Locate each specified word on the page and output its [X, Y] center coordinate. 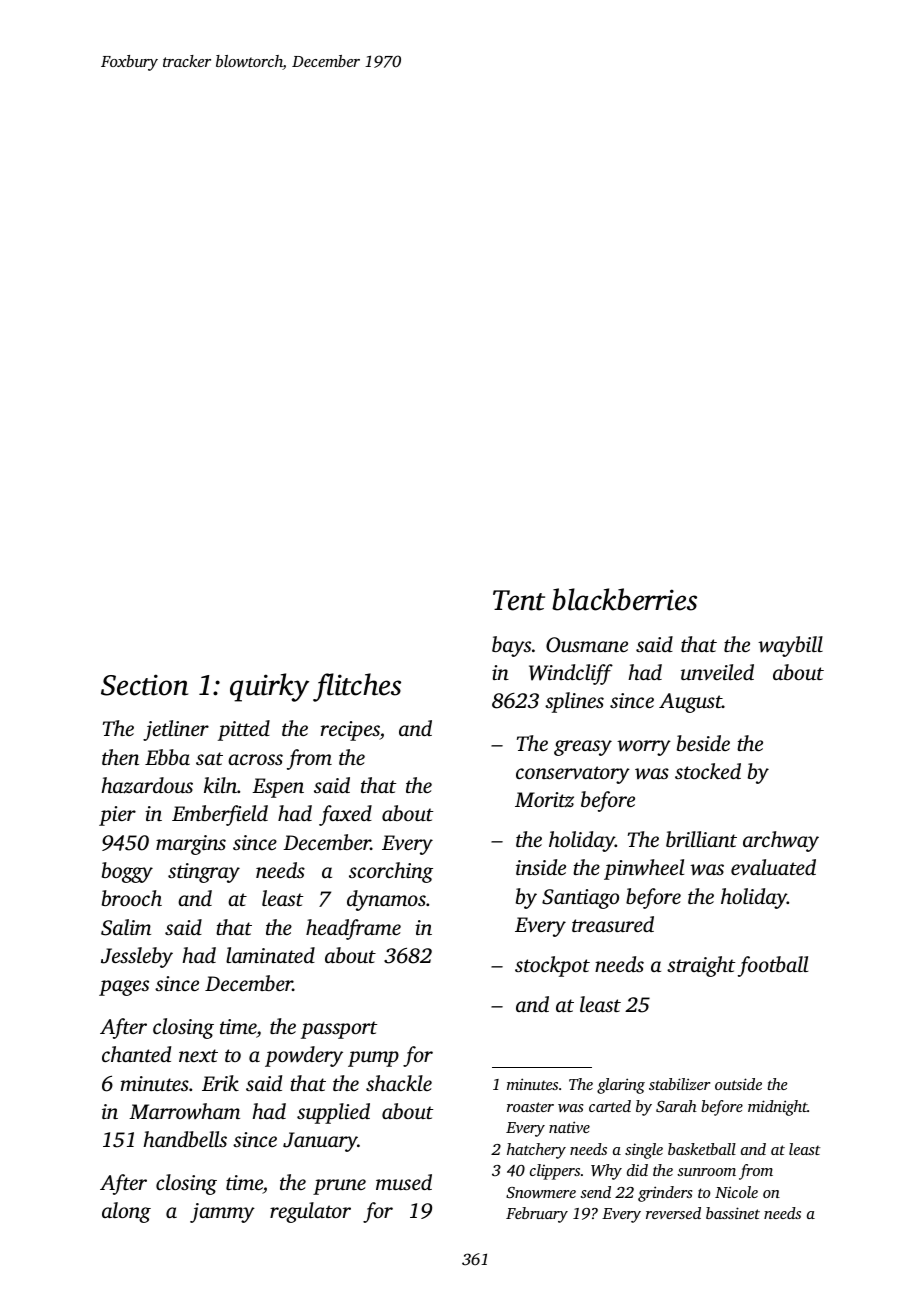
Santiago [580, 899]
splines [574, 702]
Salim [126, 927]
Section [144, 685]
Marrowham [184, 1111]
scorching [391, 872]
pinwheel [644, 869]
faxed [345, 815]
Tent [519, 600]
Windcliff [571, 674]
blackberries [624, 599]
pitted [244, 730]
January [320, 1142]
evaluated [773, 867]
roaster [530, 1107]
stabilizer [679, 1084]
